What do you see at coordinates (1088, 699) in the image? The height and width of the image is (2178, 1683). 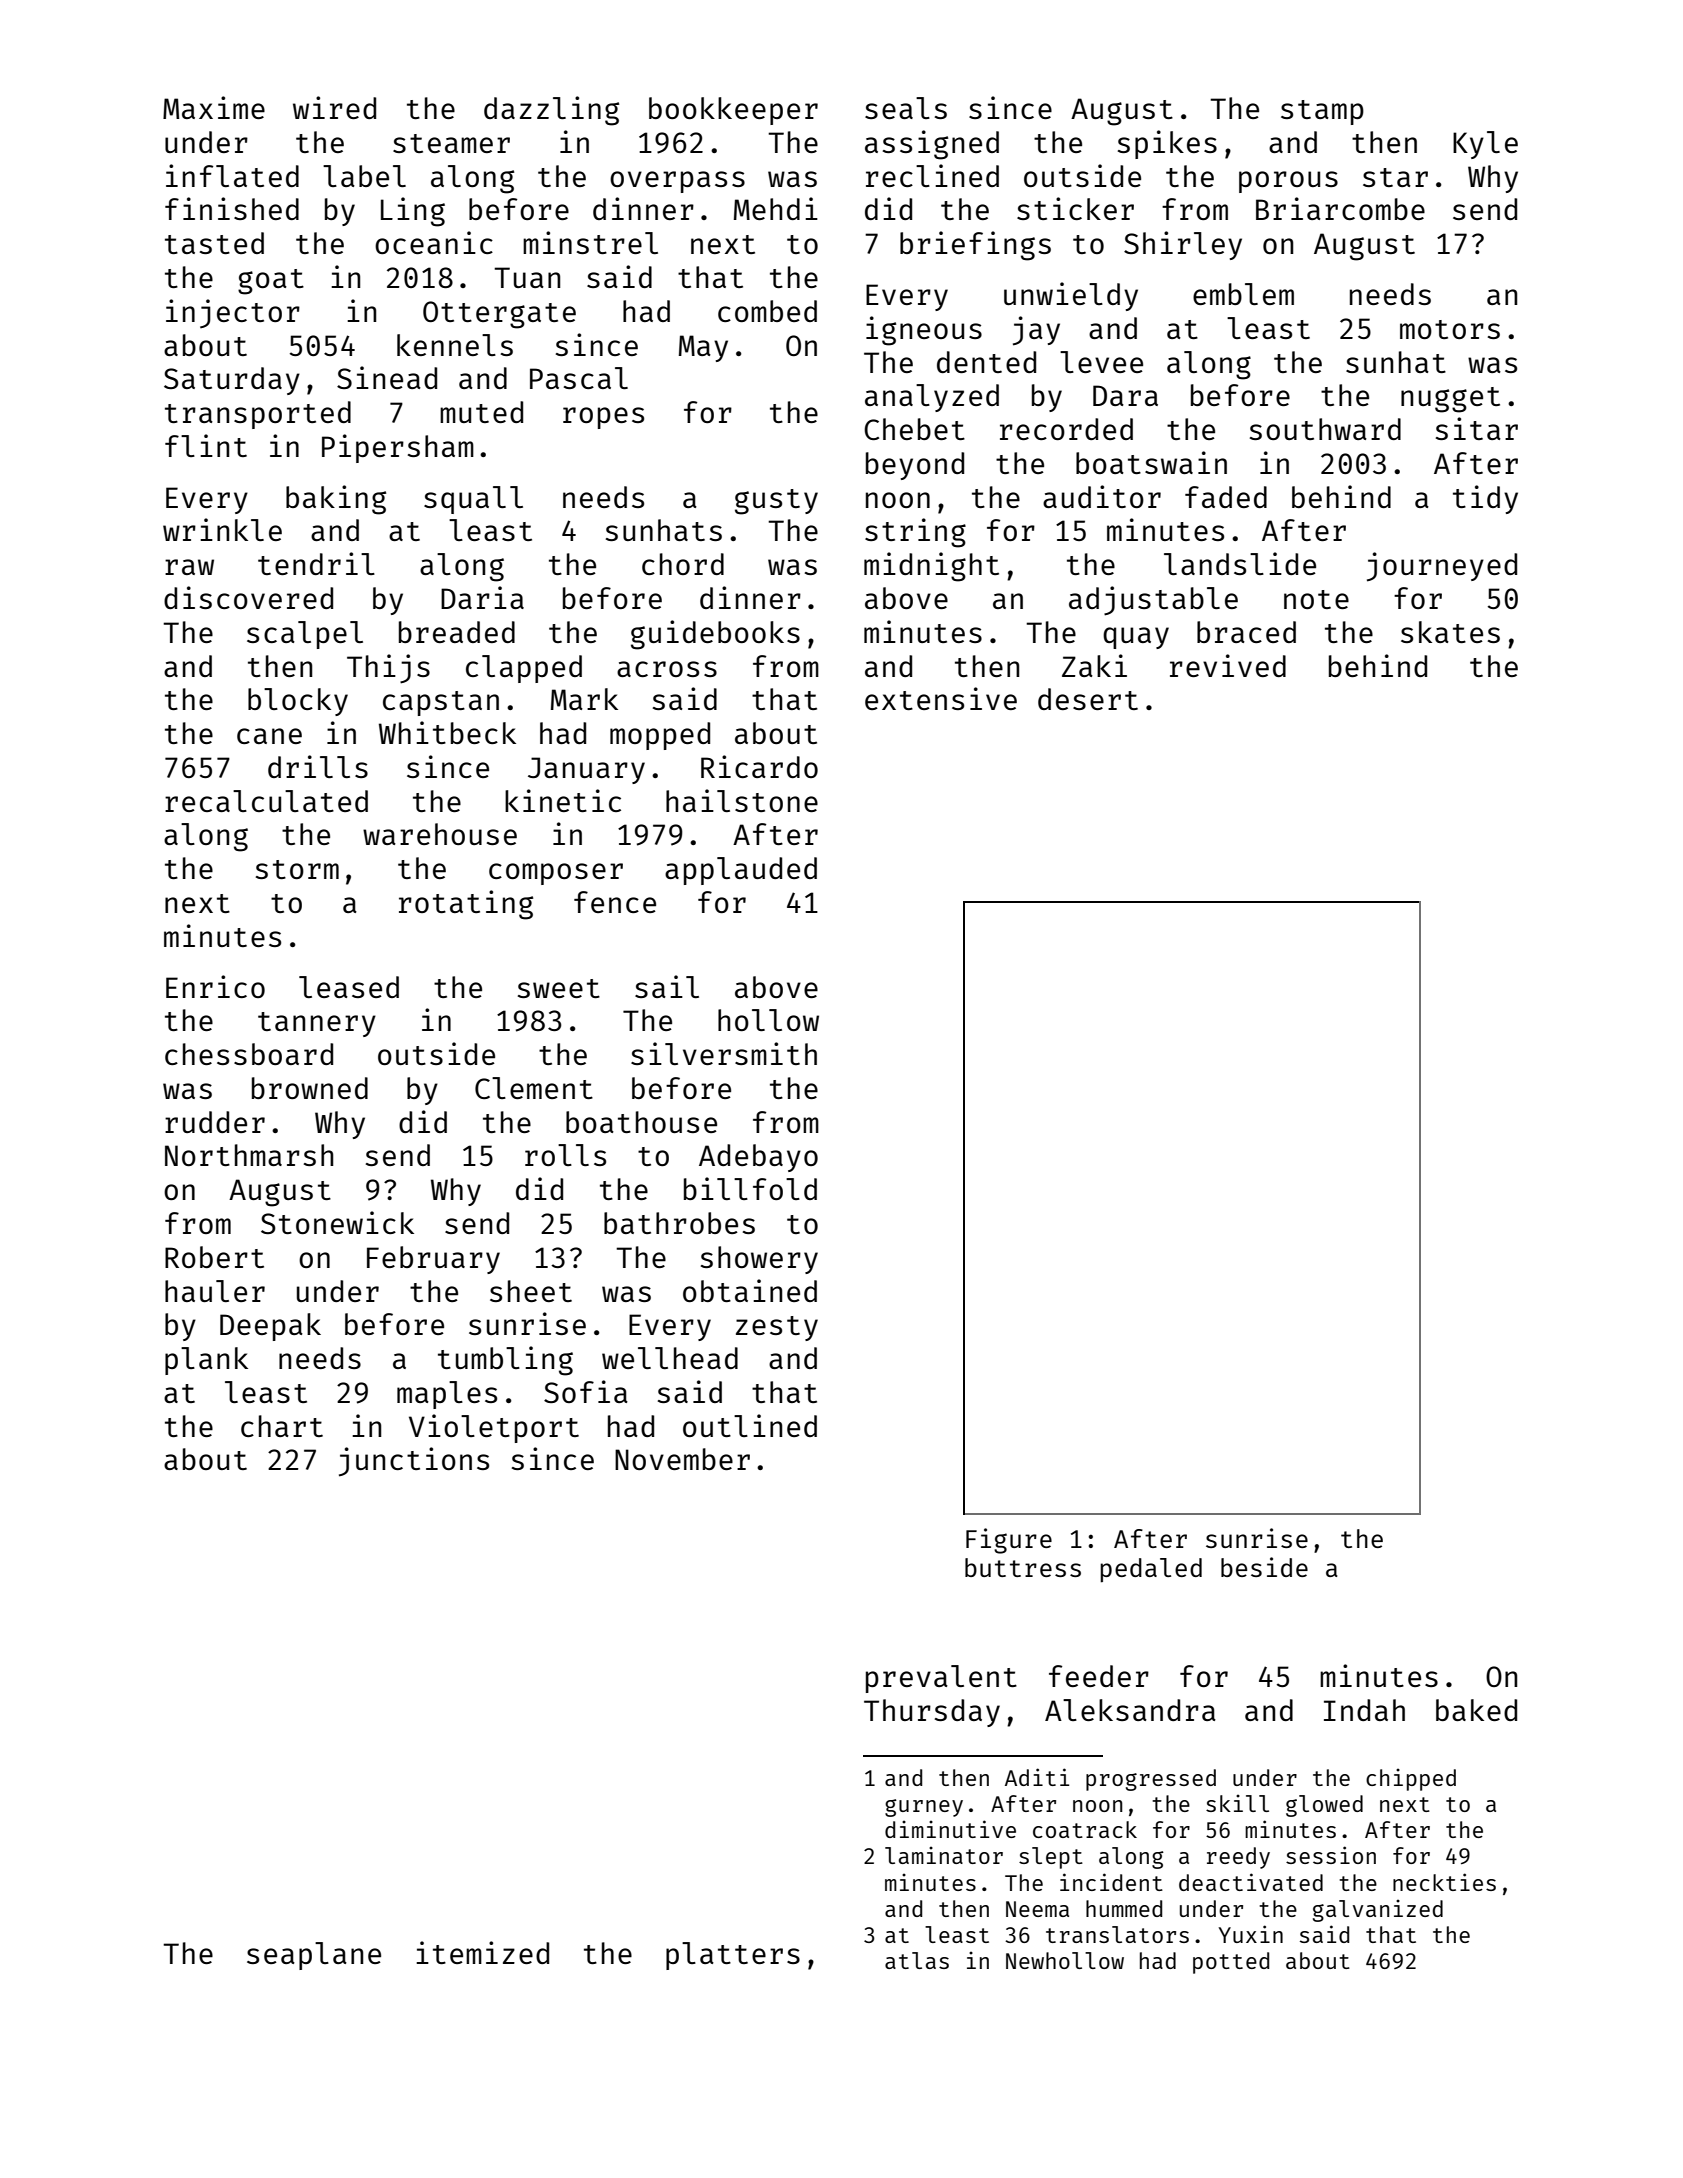 I see `desert` at bounding box center [1088, 699].
